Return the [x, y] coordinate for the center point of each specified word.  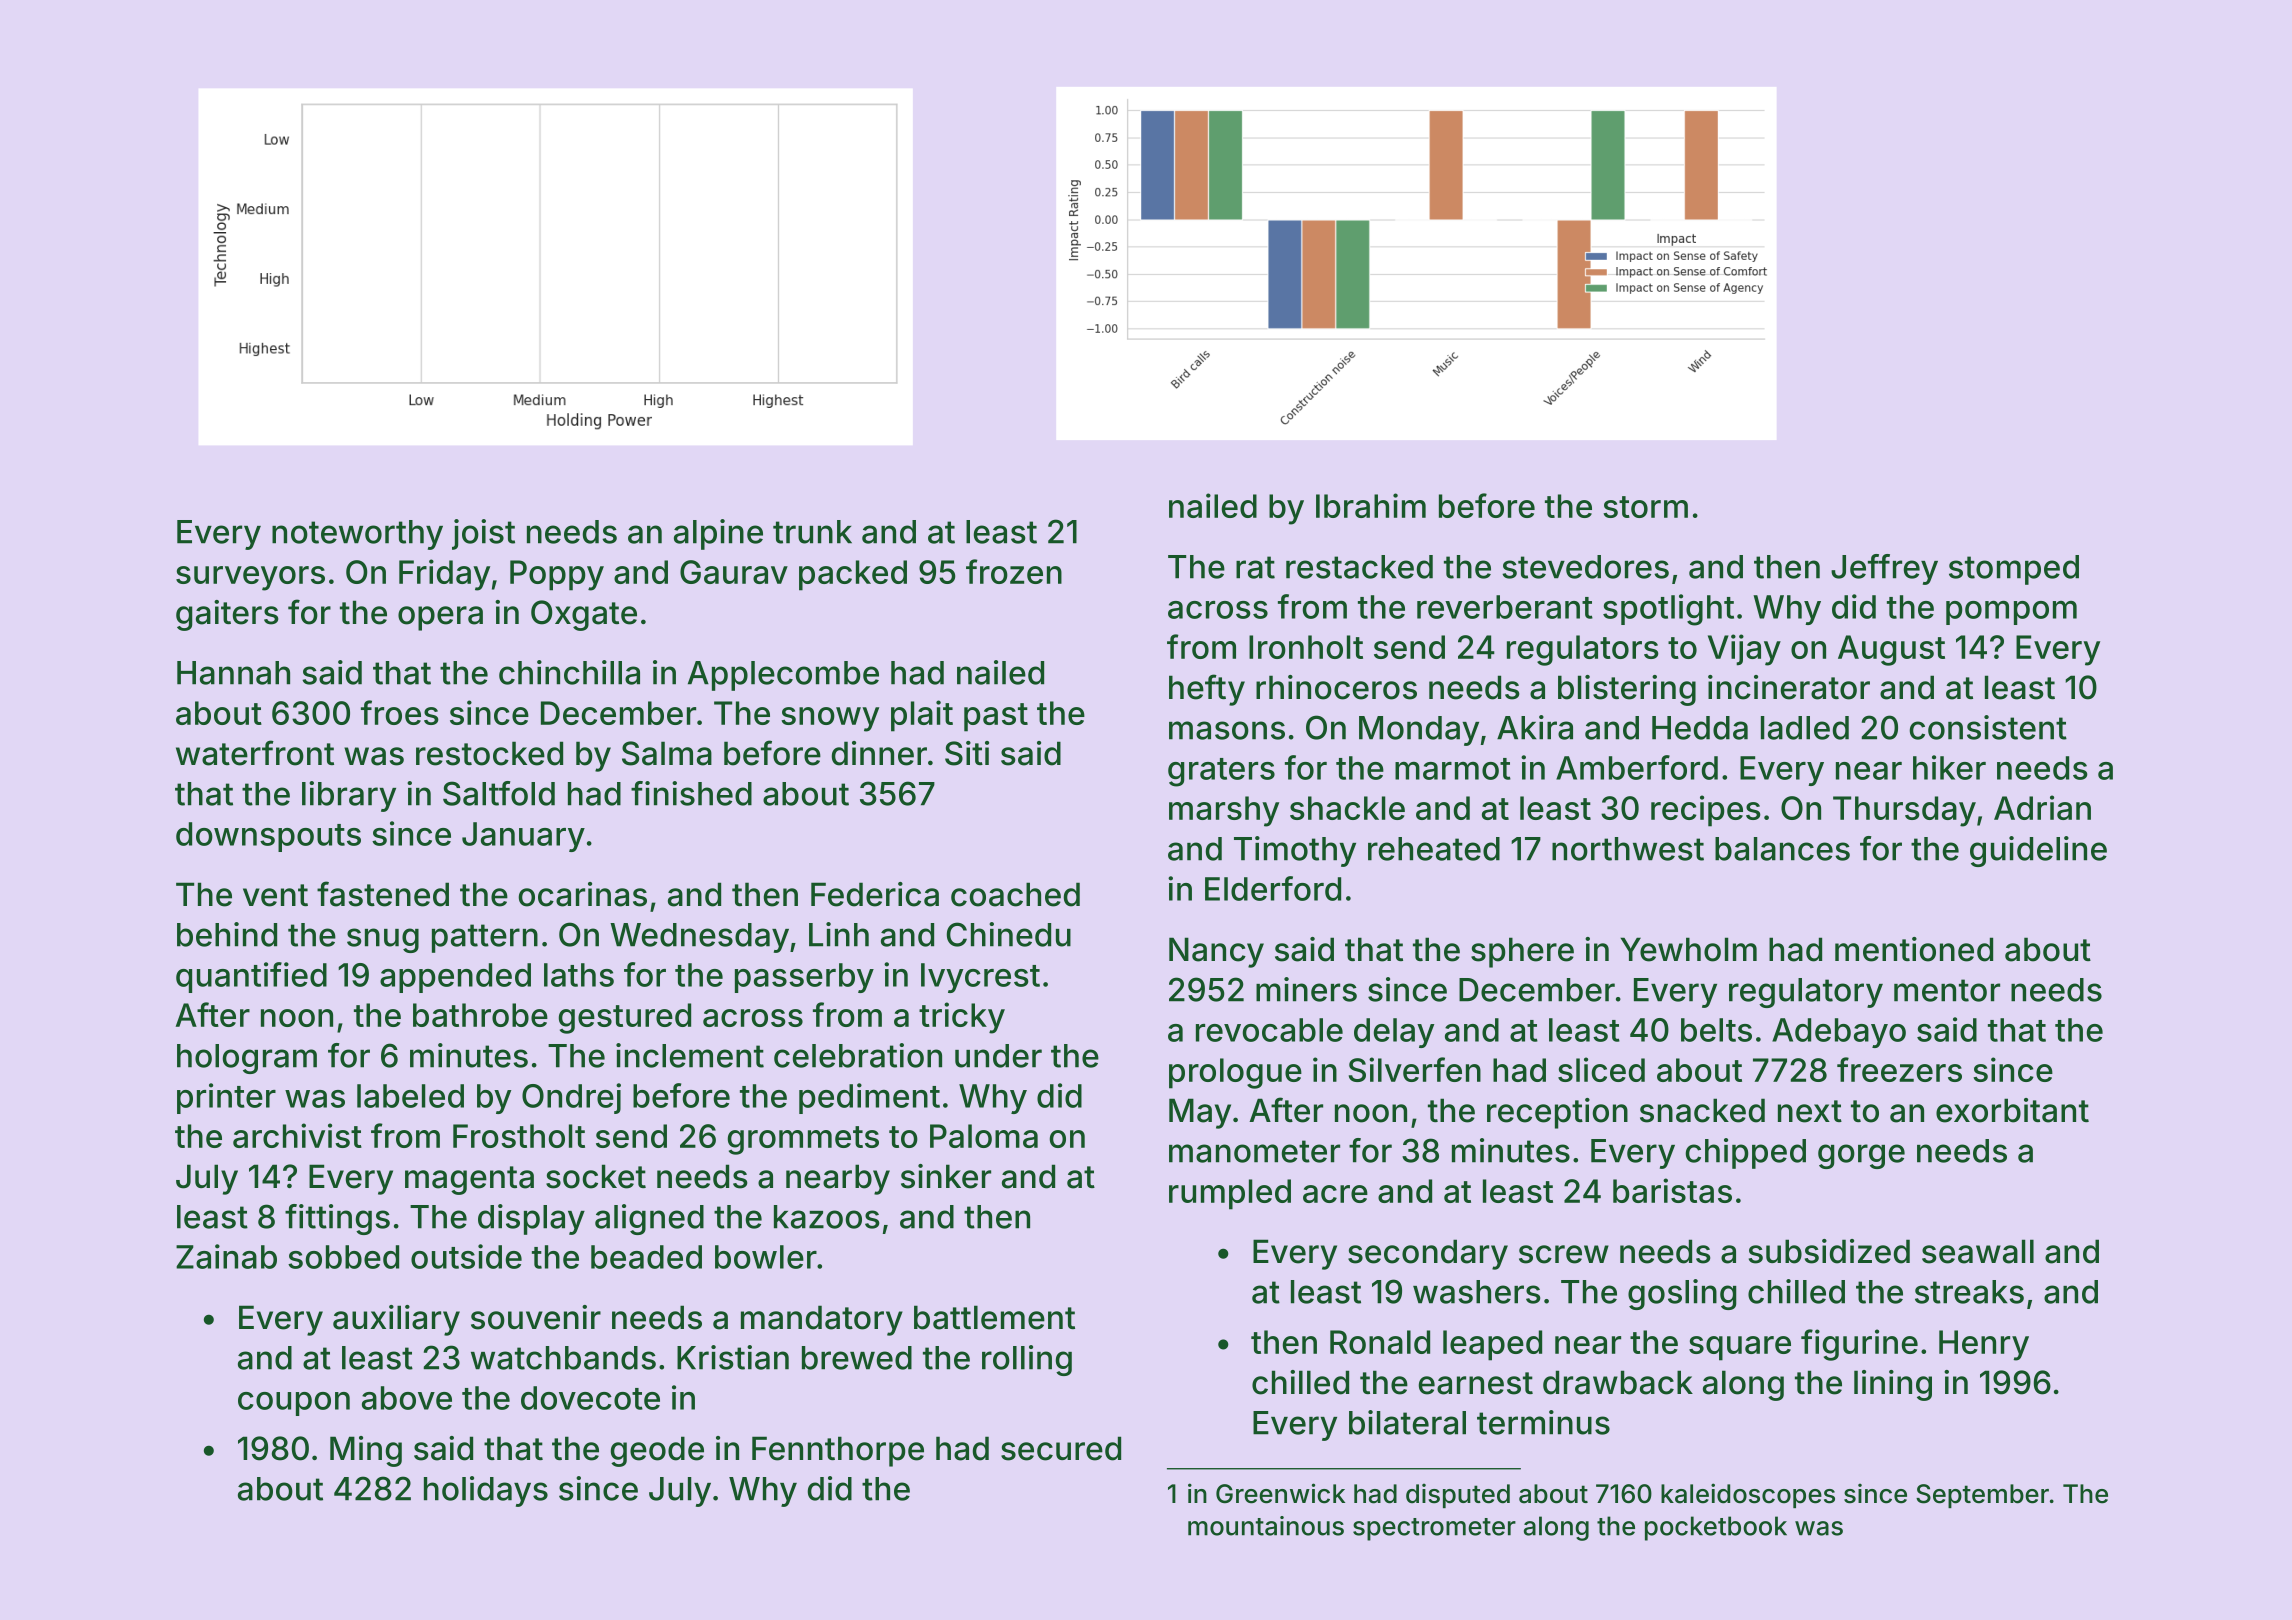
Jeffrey [1884, 569]
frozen [1014, 571]
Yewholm [1689, 949]
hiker [1949, 767]
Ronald [1380, 1342]
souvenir [536, 1317]
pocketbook [1716, 1528]
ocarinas [582, 894]
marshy [1224, 811]
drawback [1618, 1382]
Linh [839, 934]
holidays [486, 1491]
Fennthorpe [838, 1451]
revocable [1269, 1030]
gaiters [227, 615]
